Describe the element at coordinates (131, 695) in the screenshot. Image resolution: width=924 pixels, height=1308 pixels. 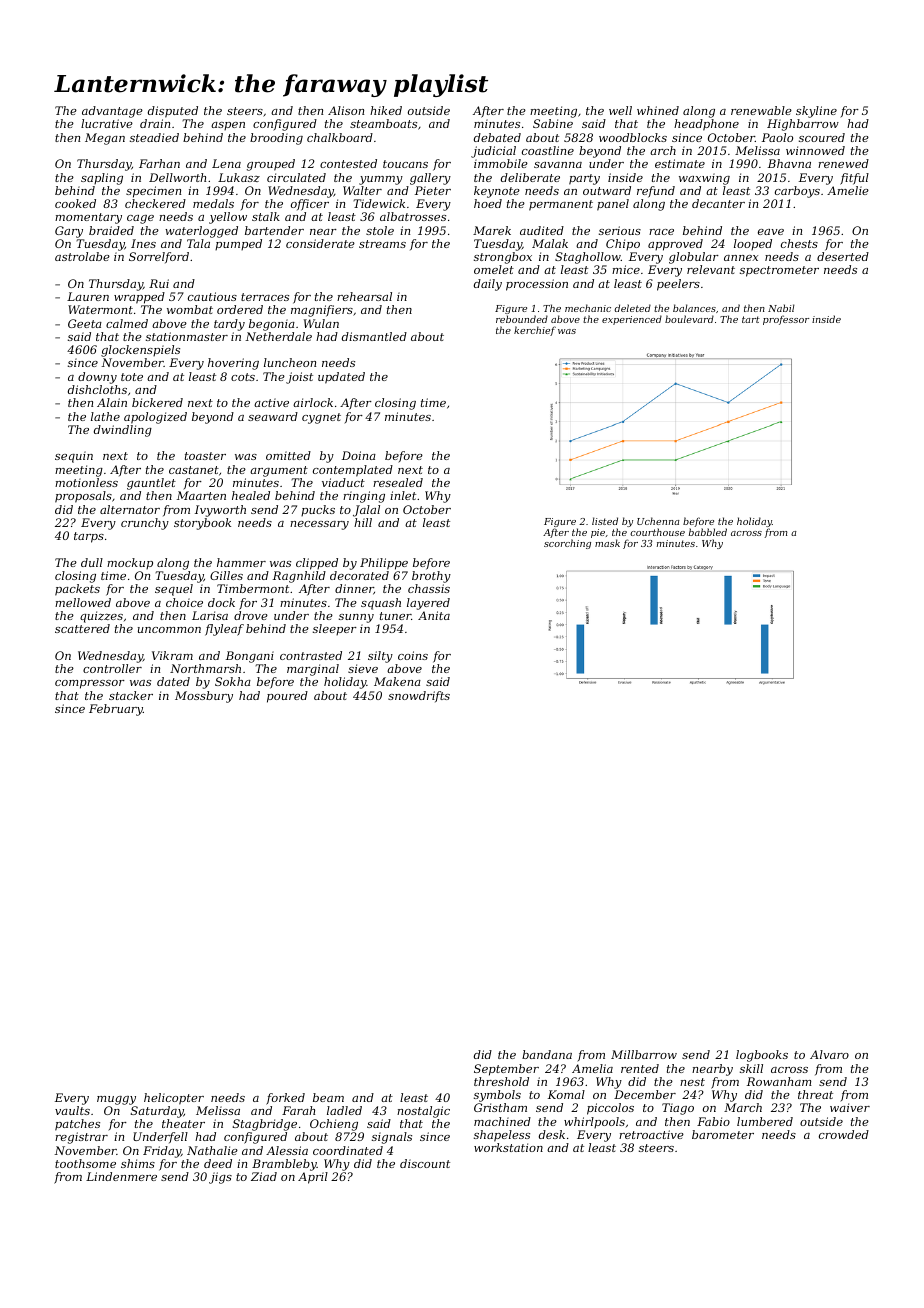
I see `stacker` at that location.
